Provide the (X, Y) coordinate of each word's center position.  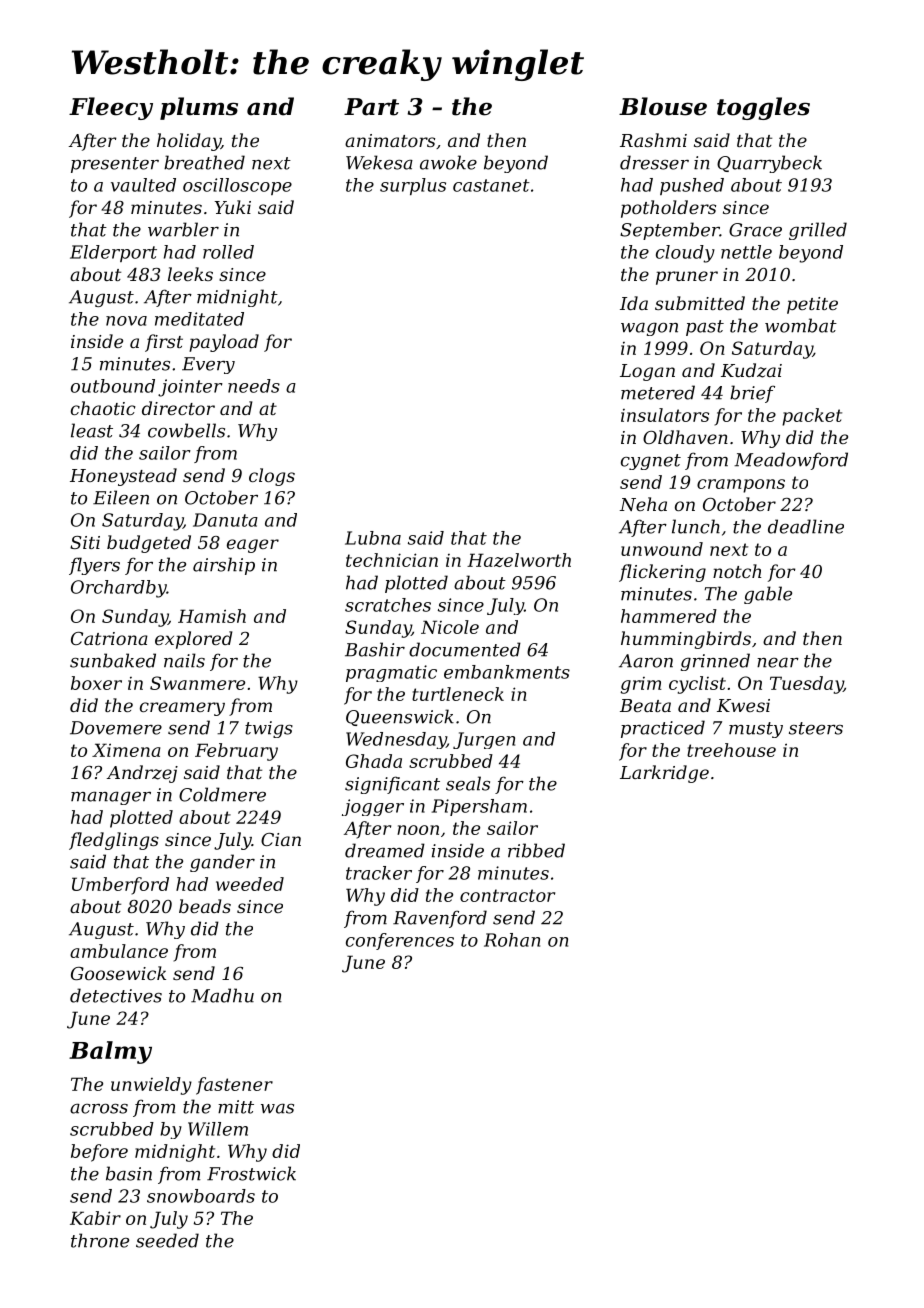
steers (816, 728)
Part (371, 107)
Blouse (663, 106)
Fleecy (111, 108)
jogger (373, 807)
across (99, 1109)
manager (111, 798)
